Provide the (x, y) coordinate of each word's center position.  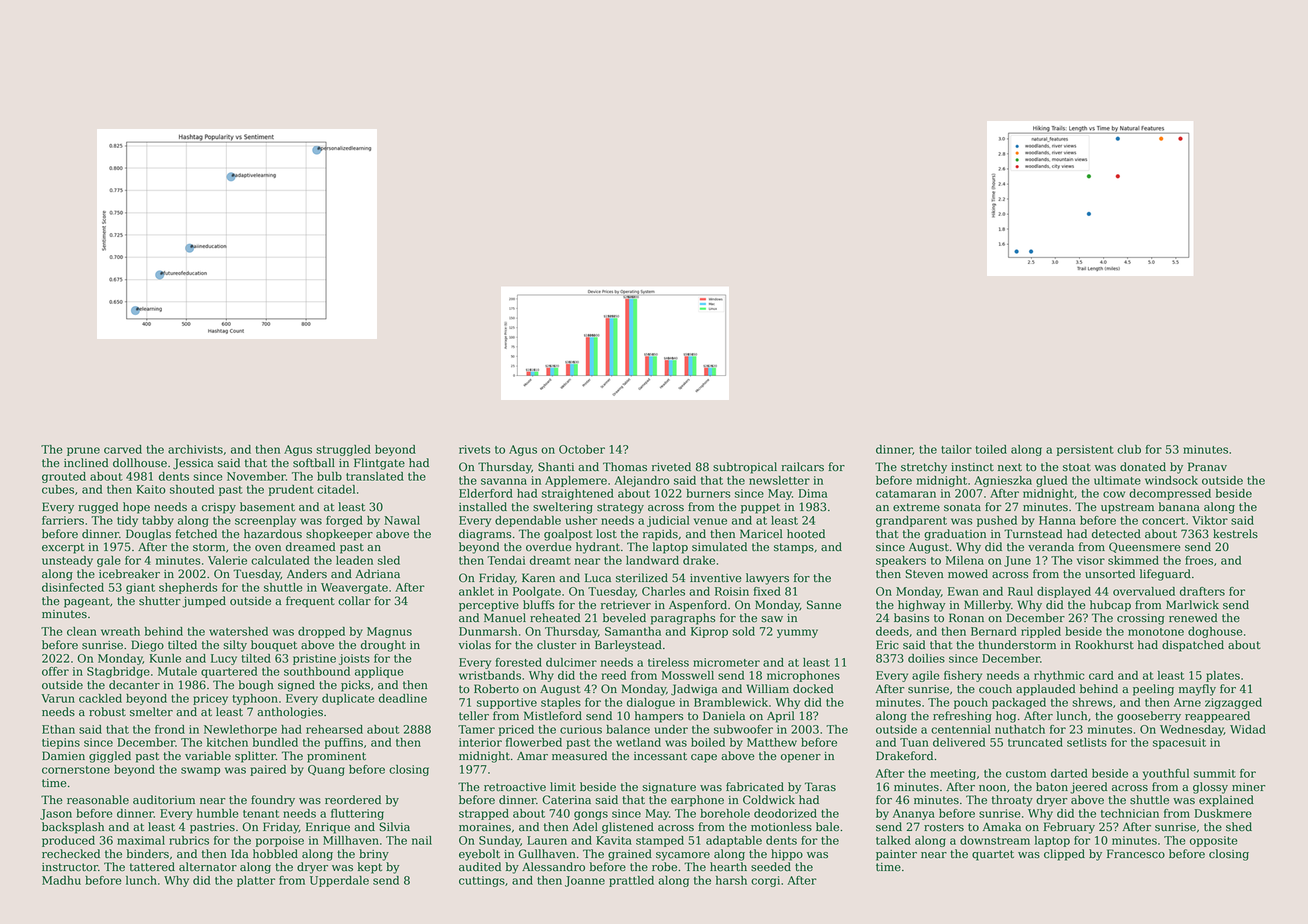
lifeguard (1165, 575)
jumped (204, 602)
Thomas (625, 467)
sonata (962, 507)
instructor (70, 867)
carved (123, 449)
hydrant (598, 548)
